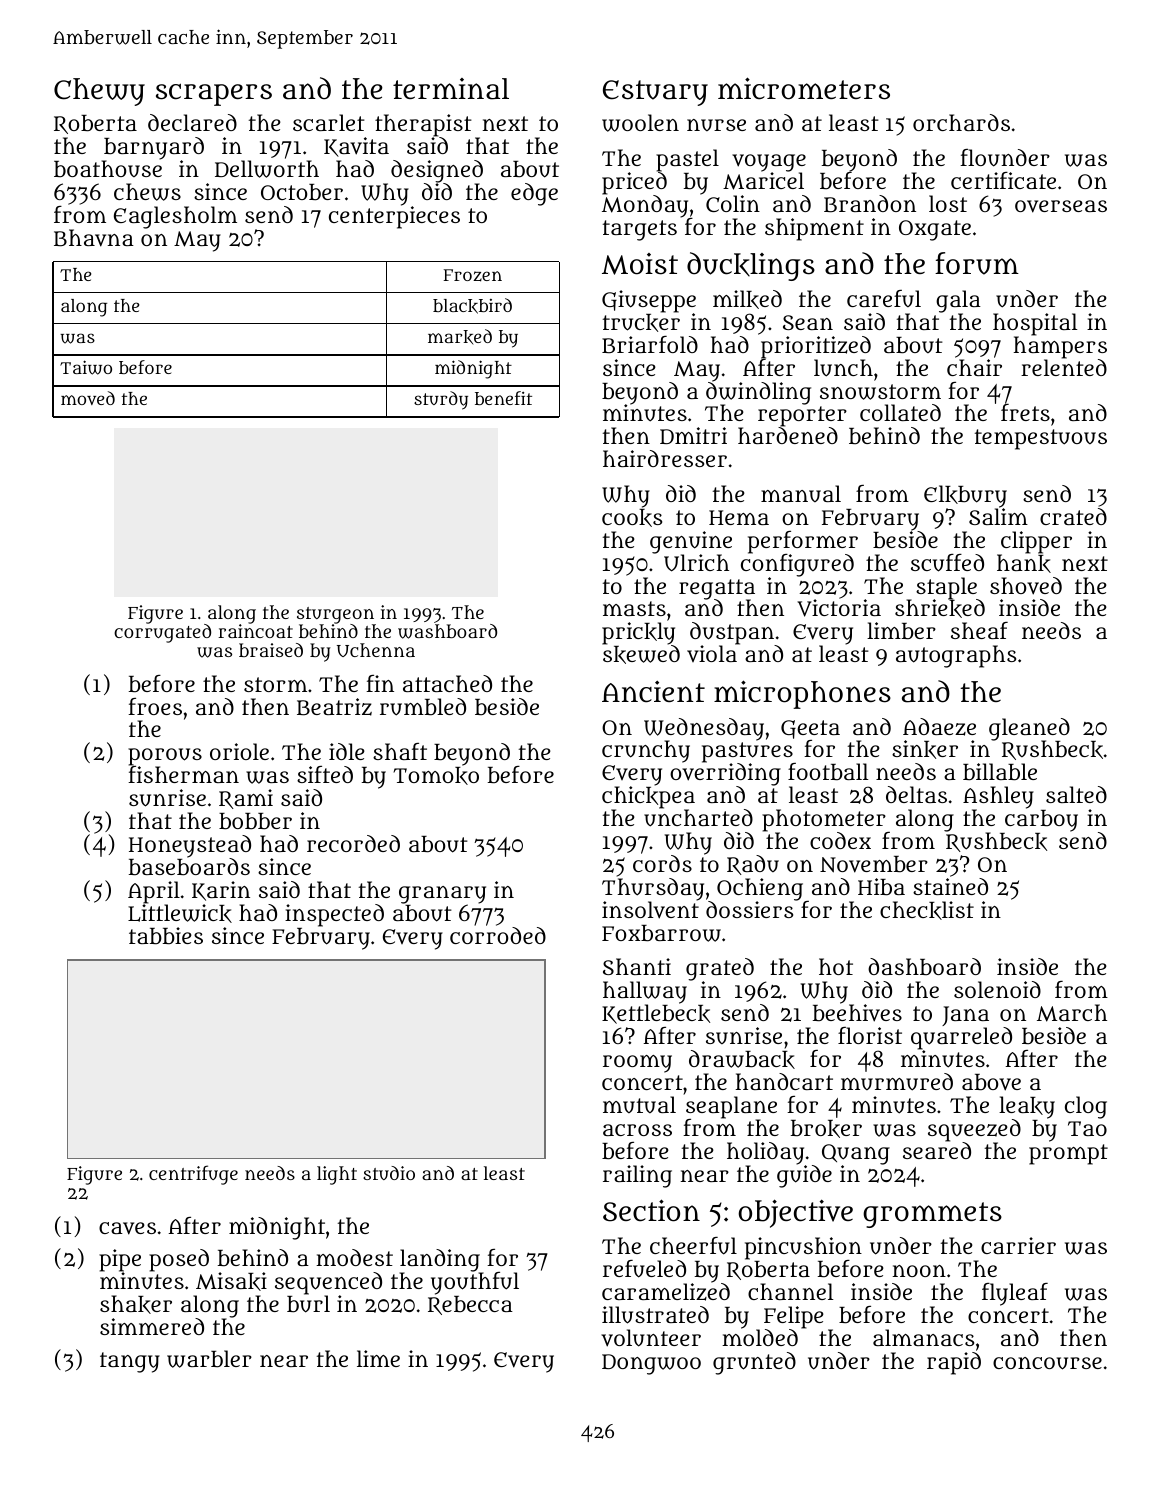 The width and height of the screenshot is (1161, 1502). What do you see at coordinates (400, 751) in the screenshot?
I see `shaft` at bounding box center [400, 751].
